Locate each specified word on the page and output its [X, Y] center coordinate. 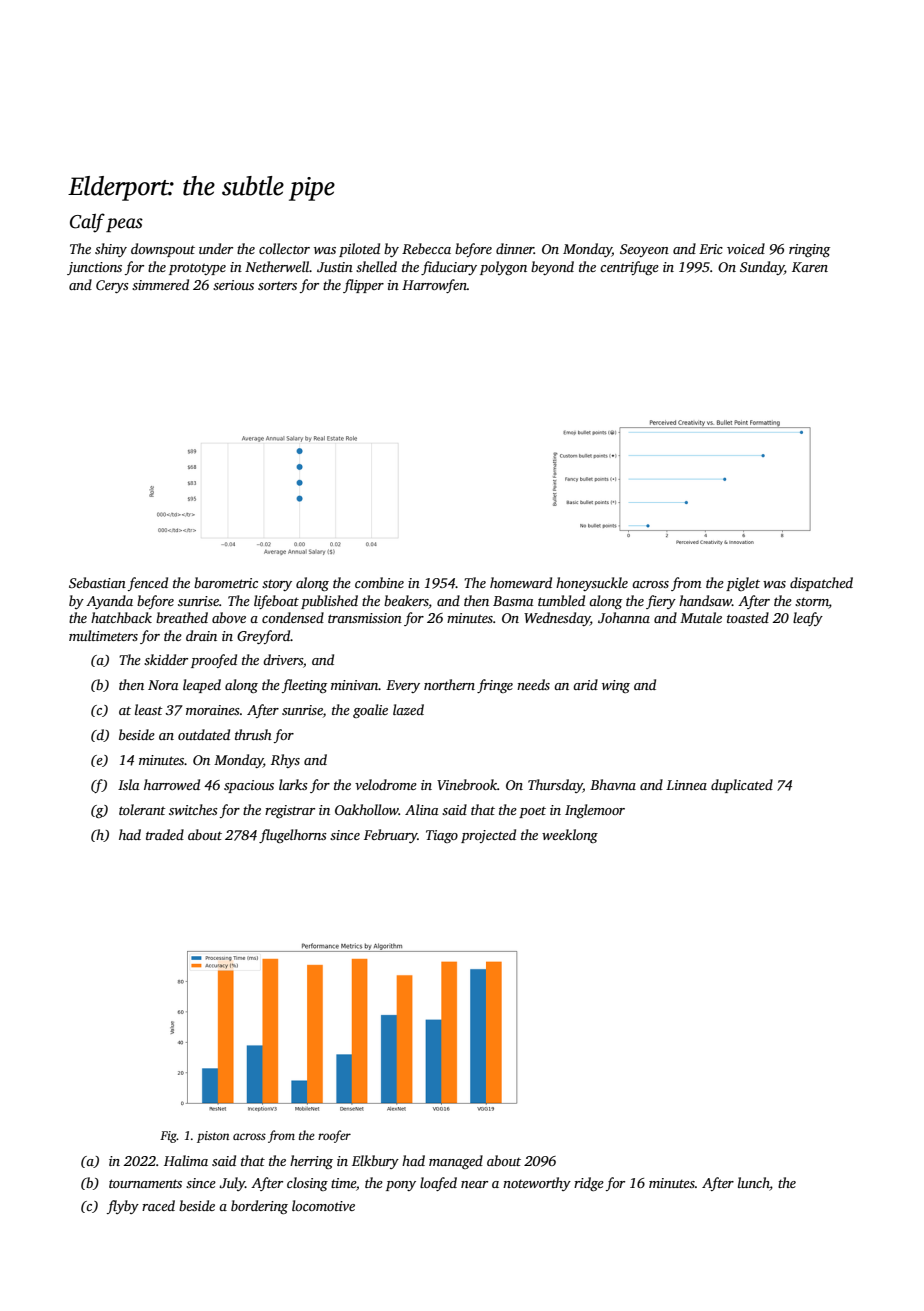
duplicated [742, 786]
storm [812, 601]
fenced [148, 584]
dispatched [821, 584]
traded [165, 834]
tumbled [561, 600]
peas [124, 225]
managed [456, 1162]
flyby [123, 1207]
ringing [809, 250]
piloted [359, 250]
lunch [754, 1184]
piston [213, 1137]
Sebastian [97, 582]
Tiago [442, 836]
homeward [521, 582]
